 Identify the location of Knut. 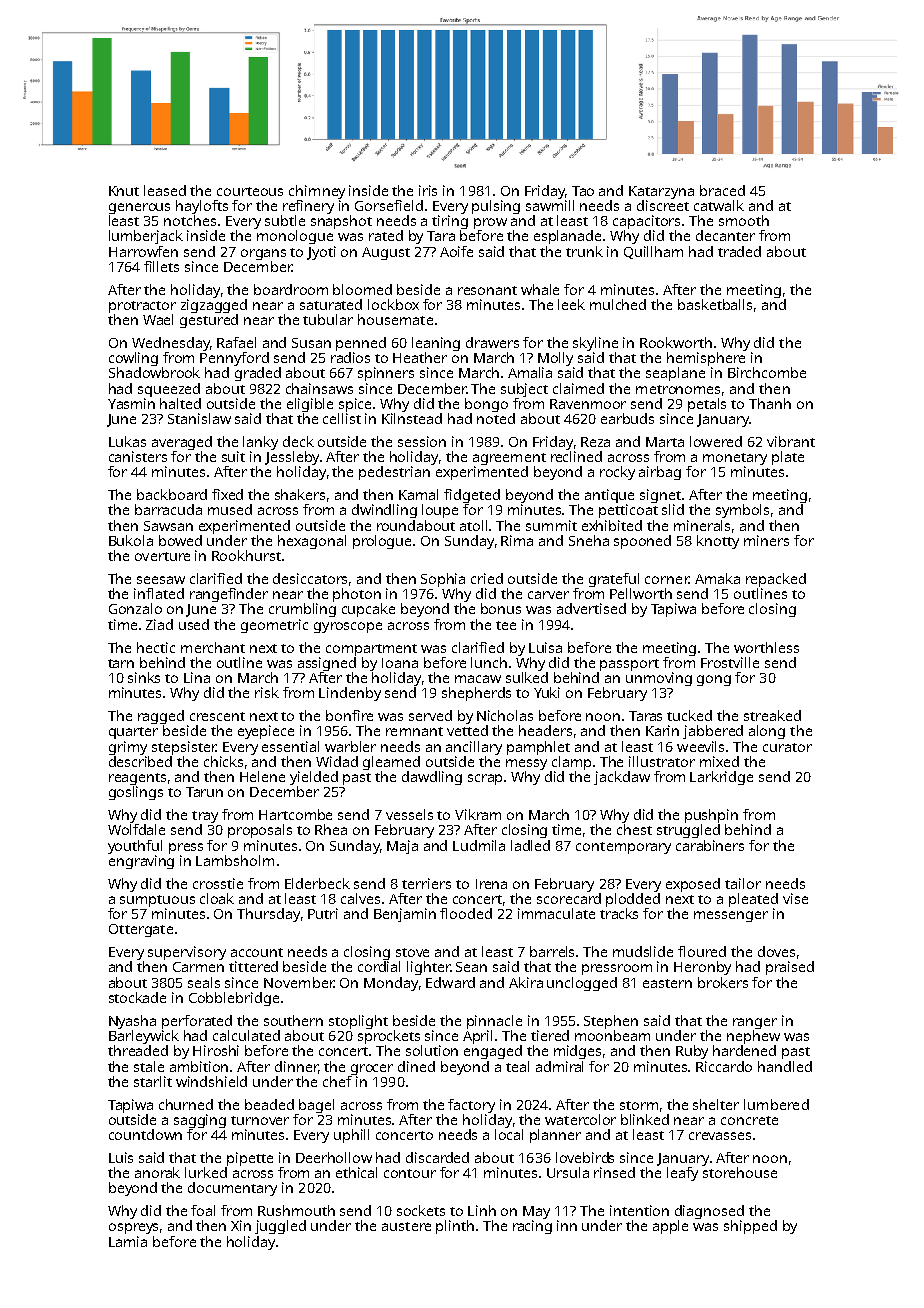
(124, 191).
